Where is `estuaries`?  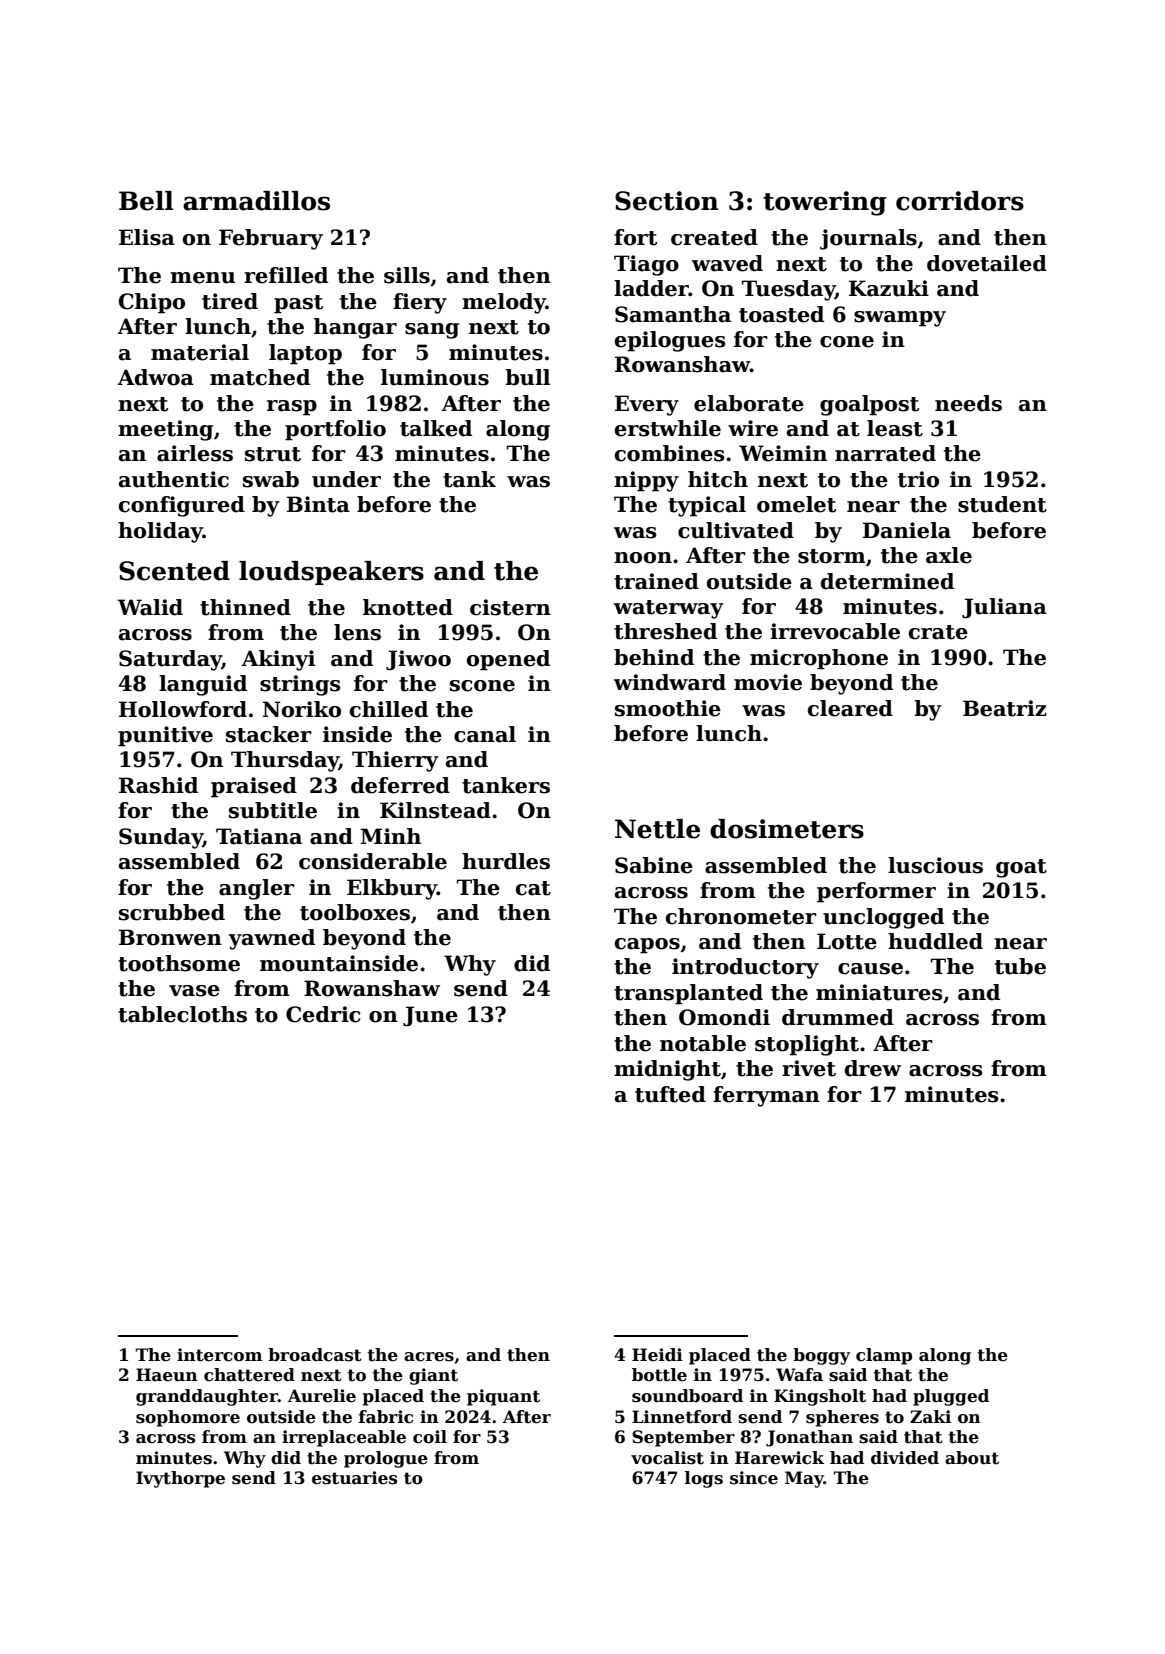
estuaries is located at coordinates (354, 1478).
